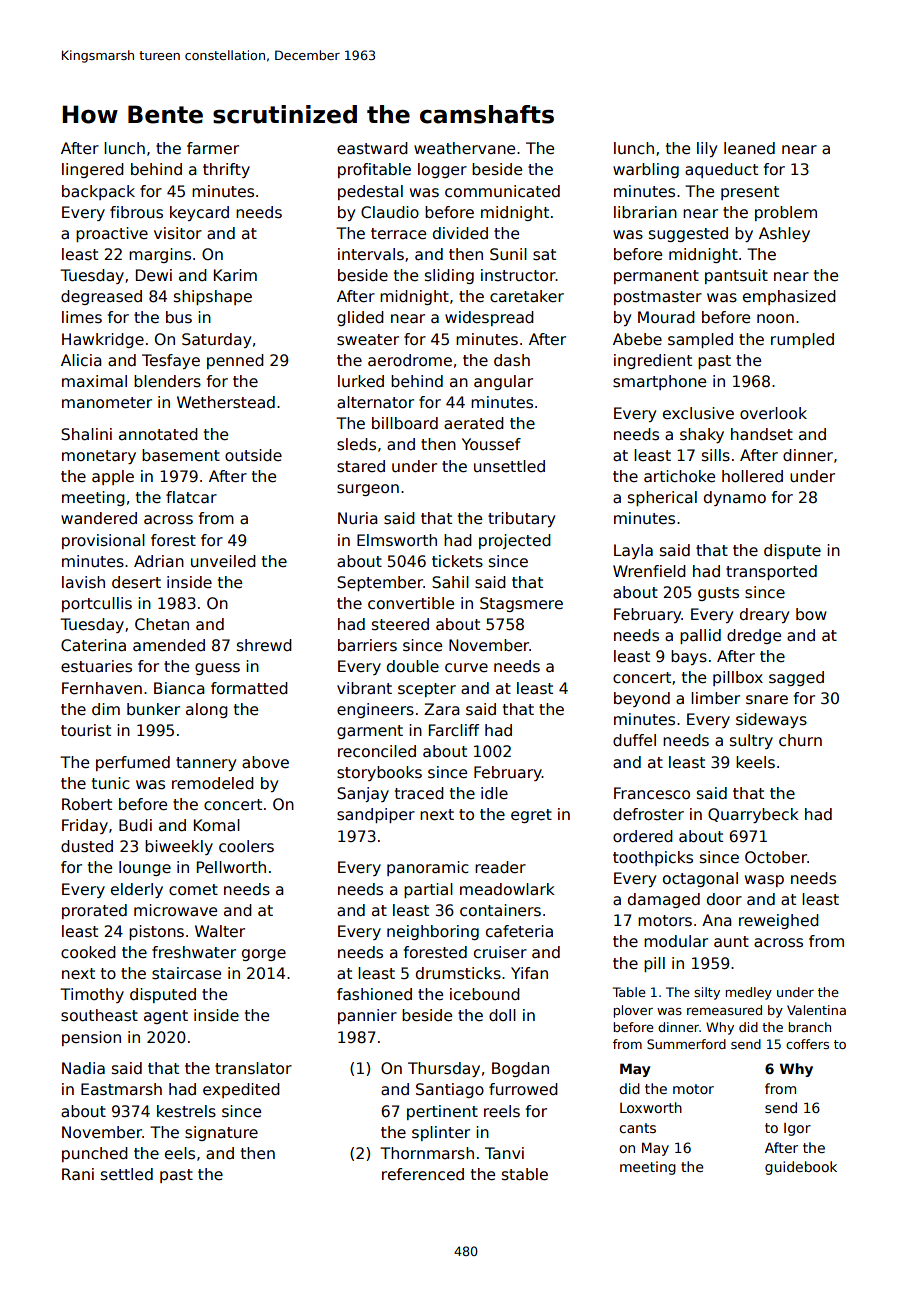 The width and height of the screenshot is (908, 1316). I want to click on farmer, so click(213, 148).
